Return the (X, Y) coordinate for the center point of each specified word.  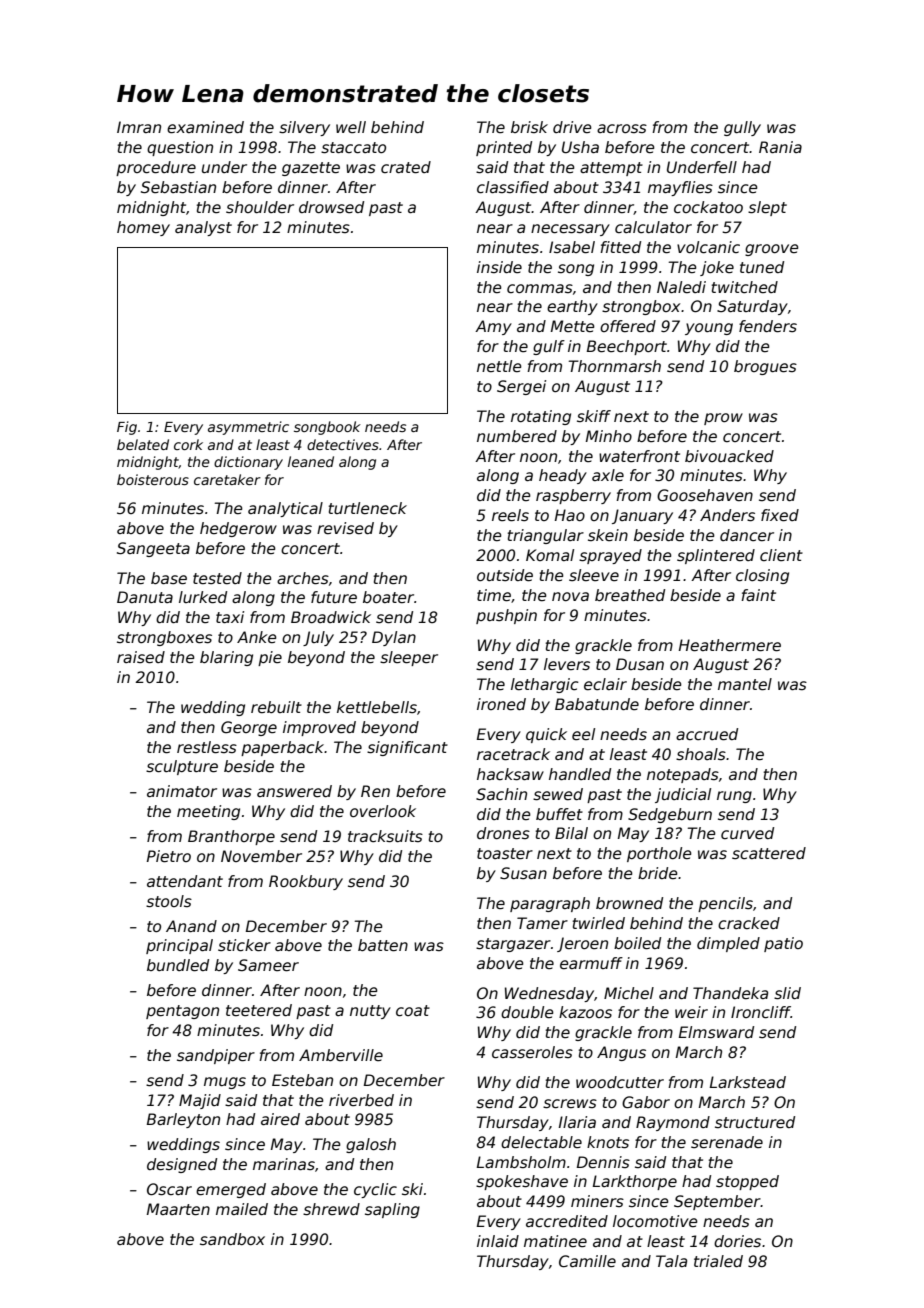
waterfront (639, 456)
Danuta (145, 597)
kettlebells (377, 707)
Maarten (178, 1209)
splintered (716, 556)
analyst (203, 228)
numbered (517, 436)
